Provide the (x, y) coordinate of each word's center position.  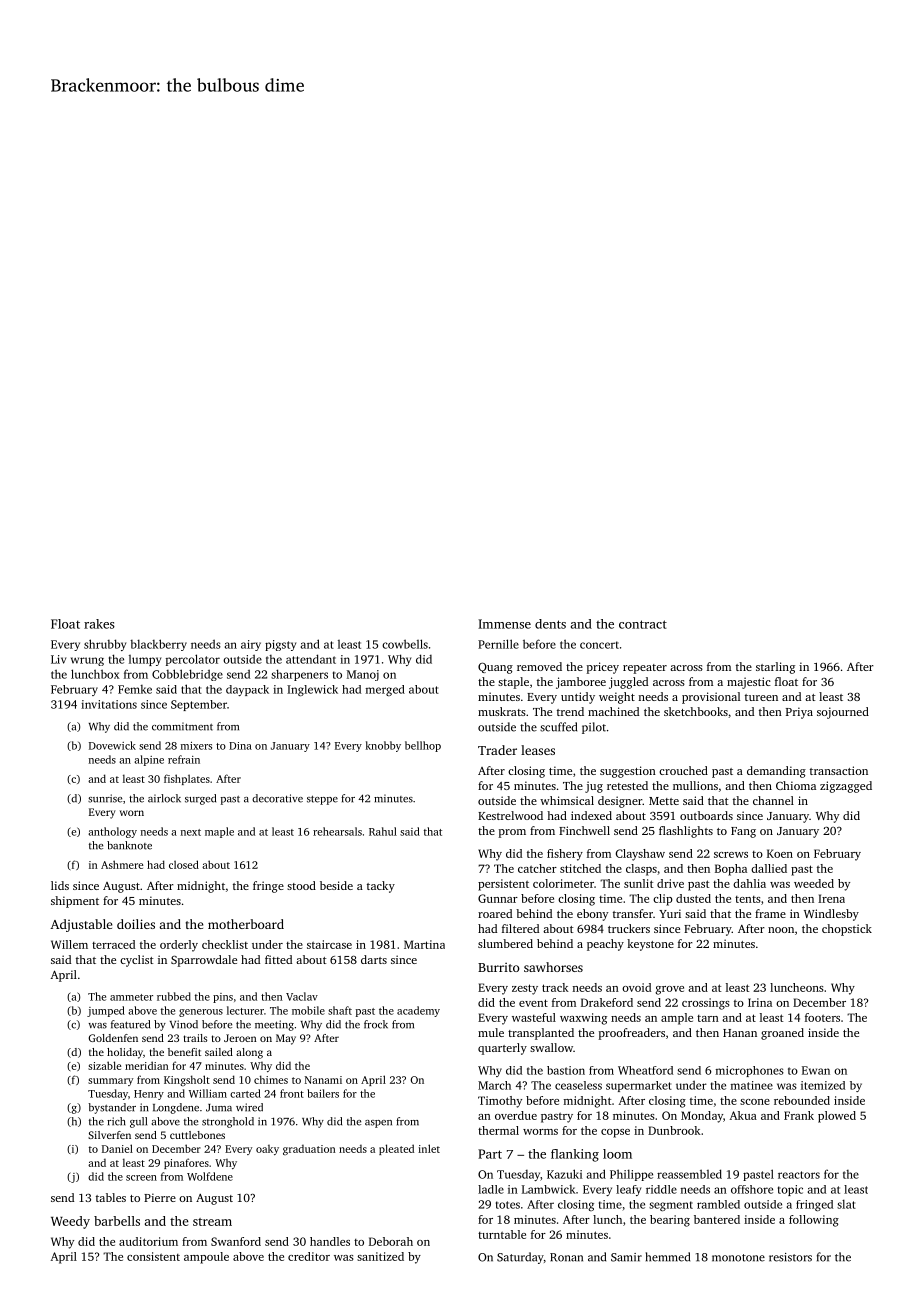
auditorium (148, 1241)
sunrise (105, 798)
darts (374, 959)
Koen (780, 853)
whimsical (567, 800)
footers (822, 1017)
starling (775, 668)
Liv (58, 659)
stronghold (228, 1122)
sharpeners (299, 675)
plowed (837, 1117)
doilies (136, 924)
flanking (575, 1155)
